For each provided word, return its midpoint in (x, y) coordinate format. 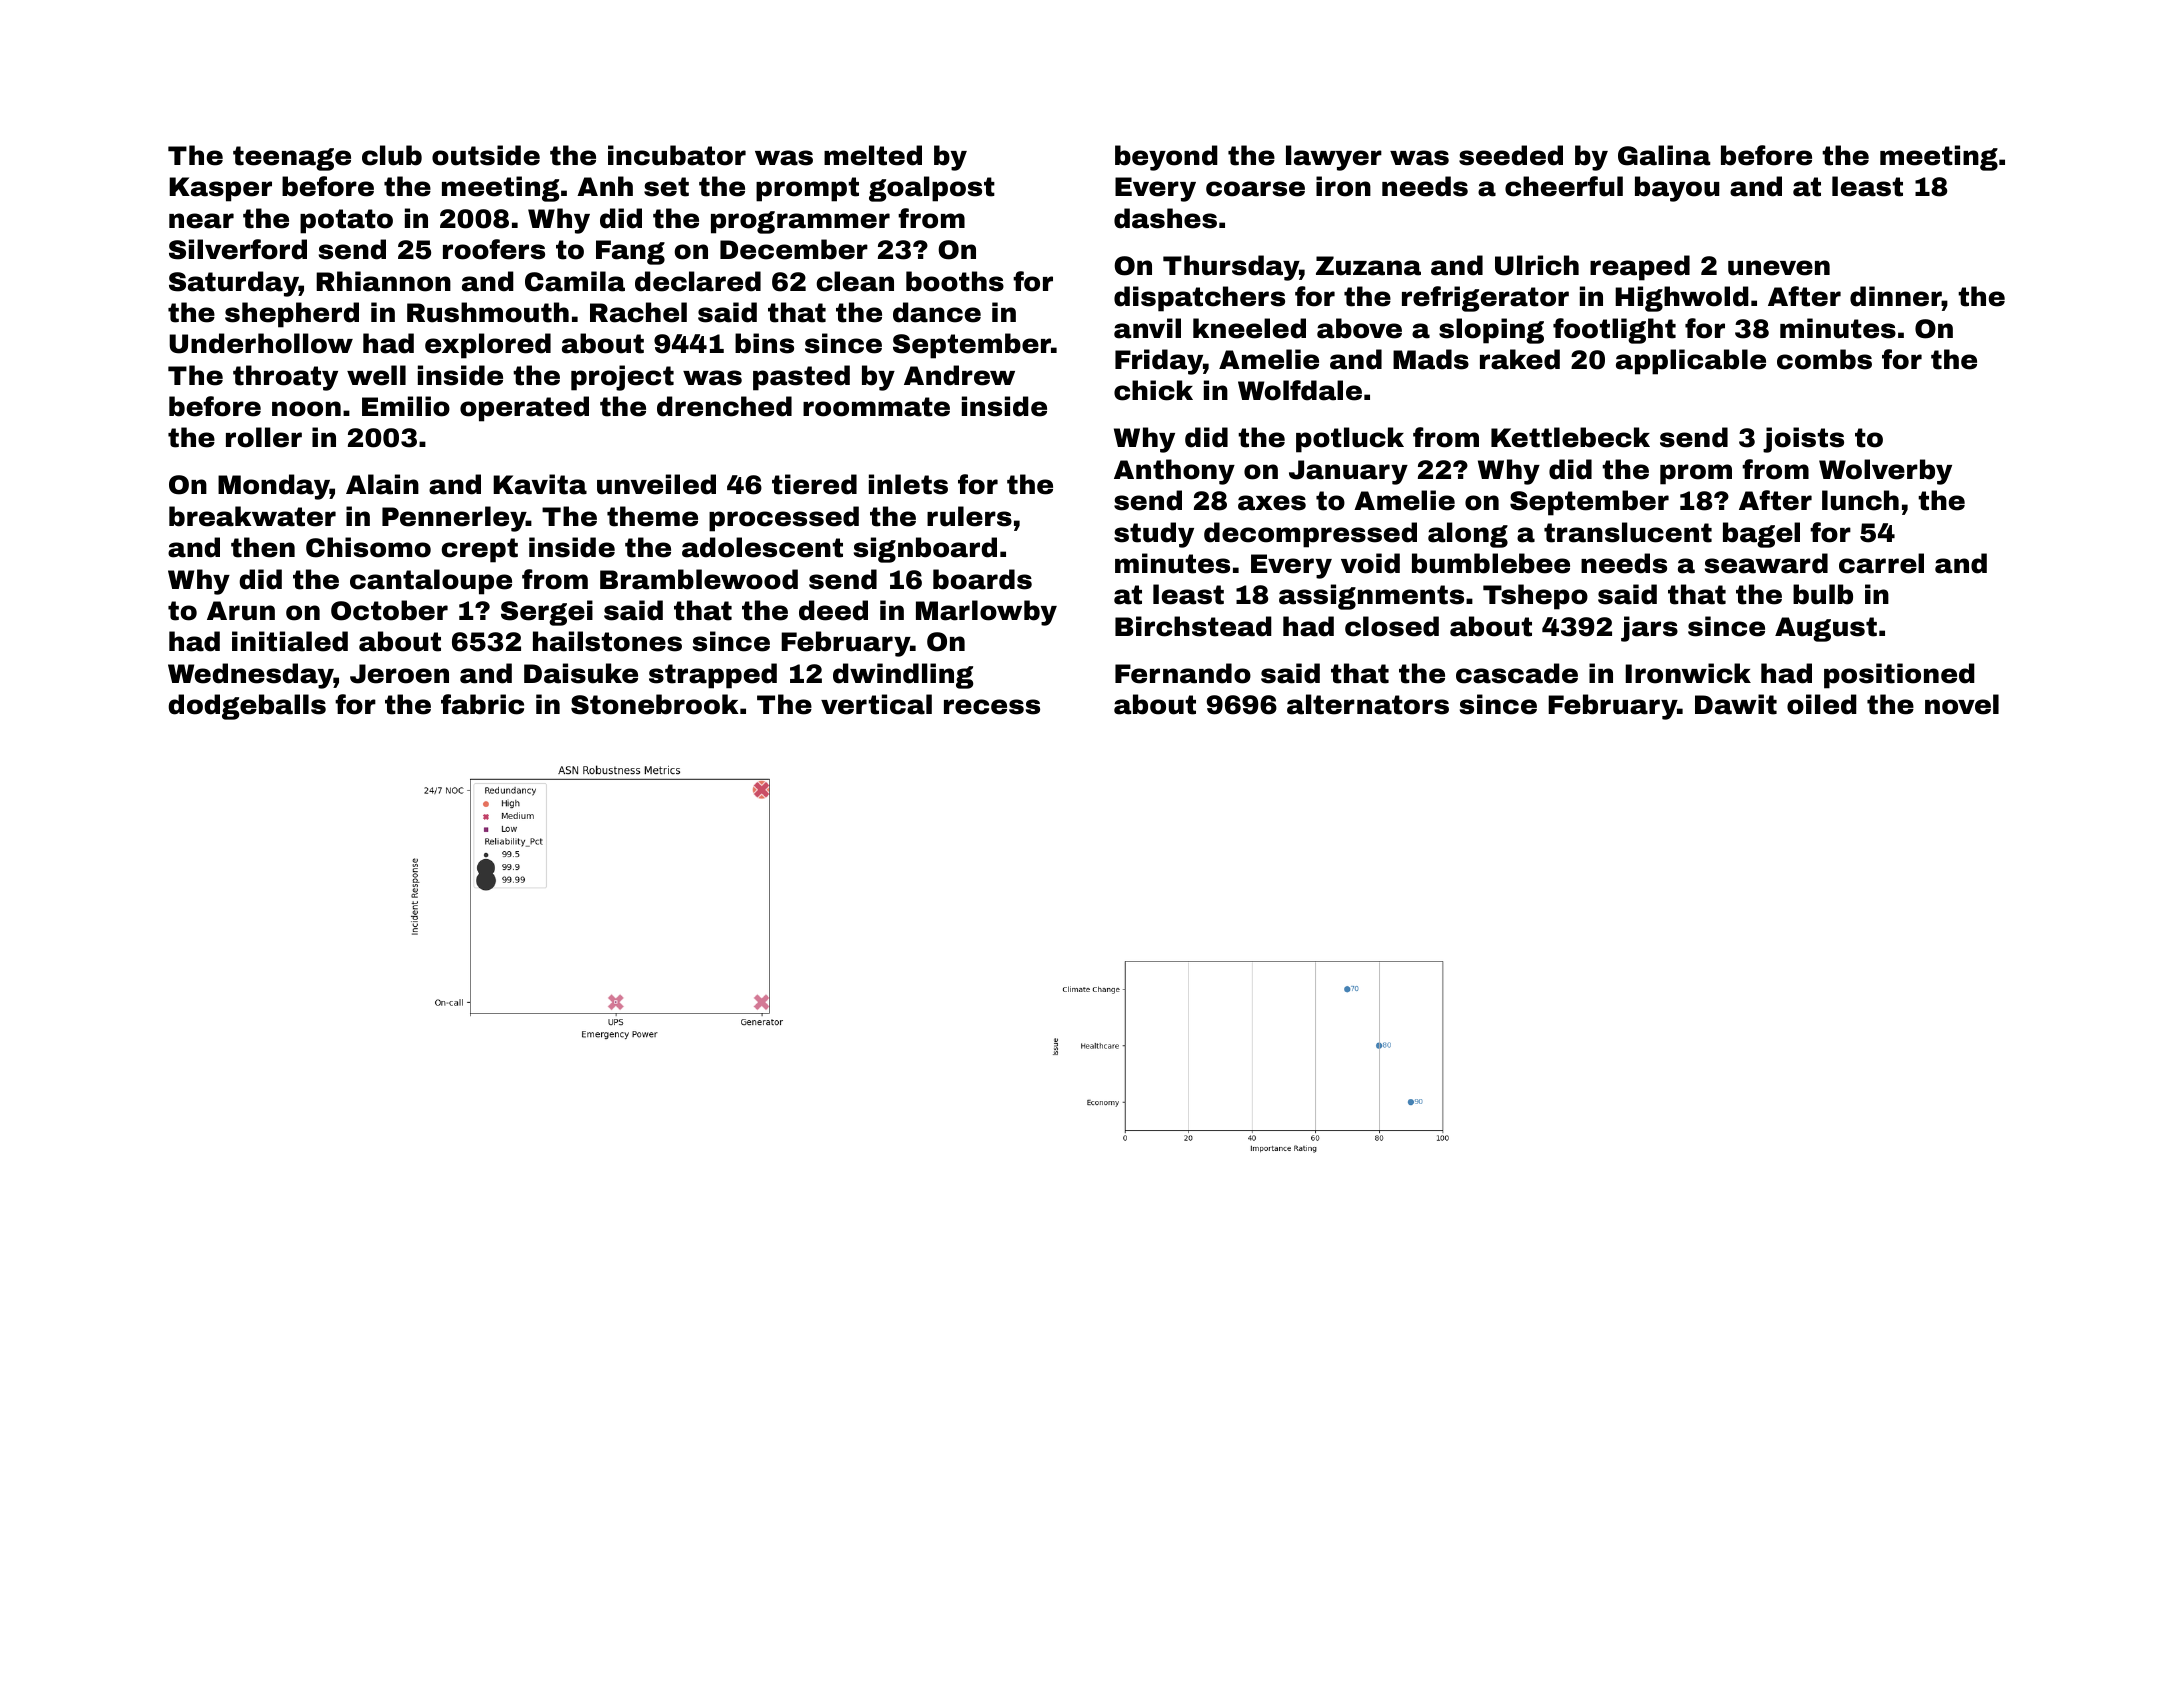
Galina (1664, 155)
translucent (1628, 532)
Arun (241, 611)
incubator (677, 155)
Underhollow (261, 343)
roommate (876, 407)
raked (1520, 359)
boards (982, 579)
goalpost (932, 189)
